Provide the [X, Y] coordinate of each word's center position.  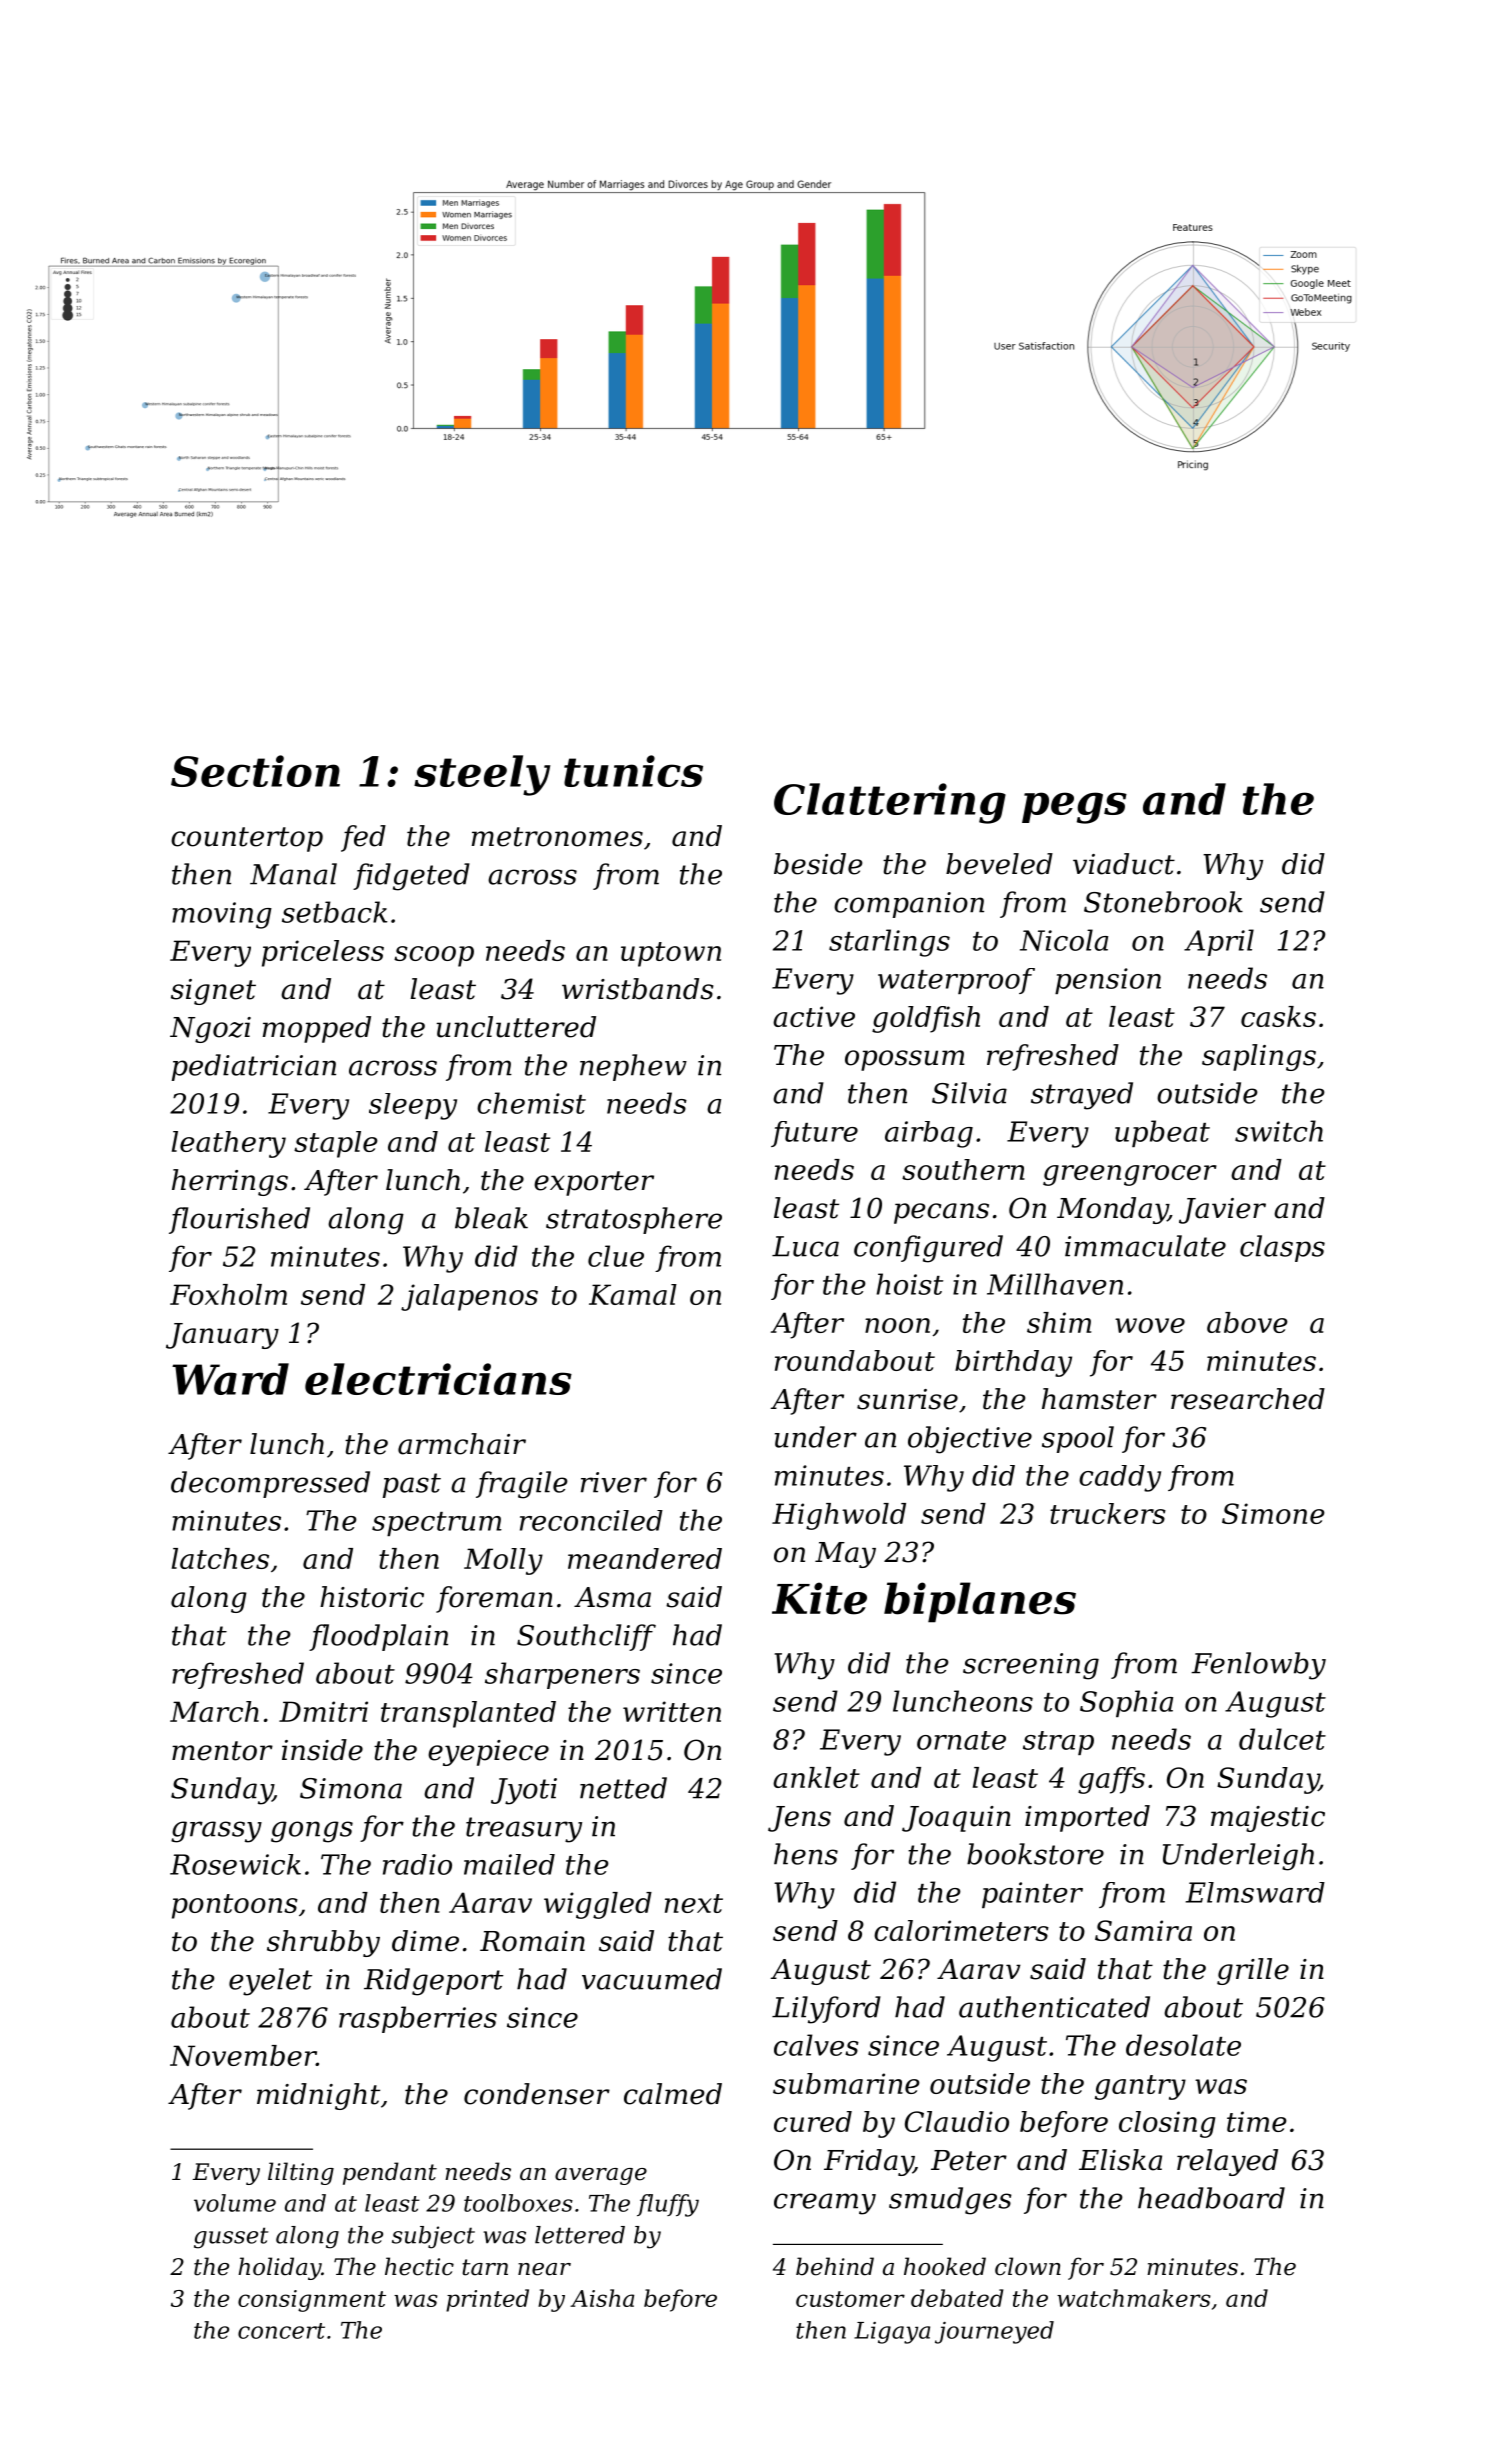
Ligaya [892, 2333]
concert [281, 2331]
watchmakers [1133, 2298]
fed [363, 838]
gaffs [1111, 1780]
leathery [229, 1144]
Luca [805, 1246]
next [694, 1903]
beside [818, 864]
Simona [351, 1788]
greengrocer [1130, 1175]
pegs [1074, 808]
